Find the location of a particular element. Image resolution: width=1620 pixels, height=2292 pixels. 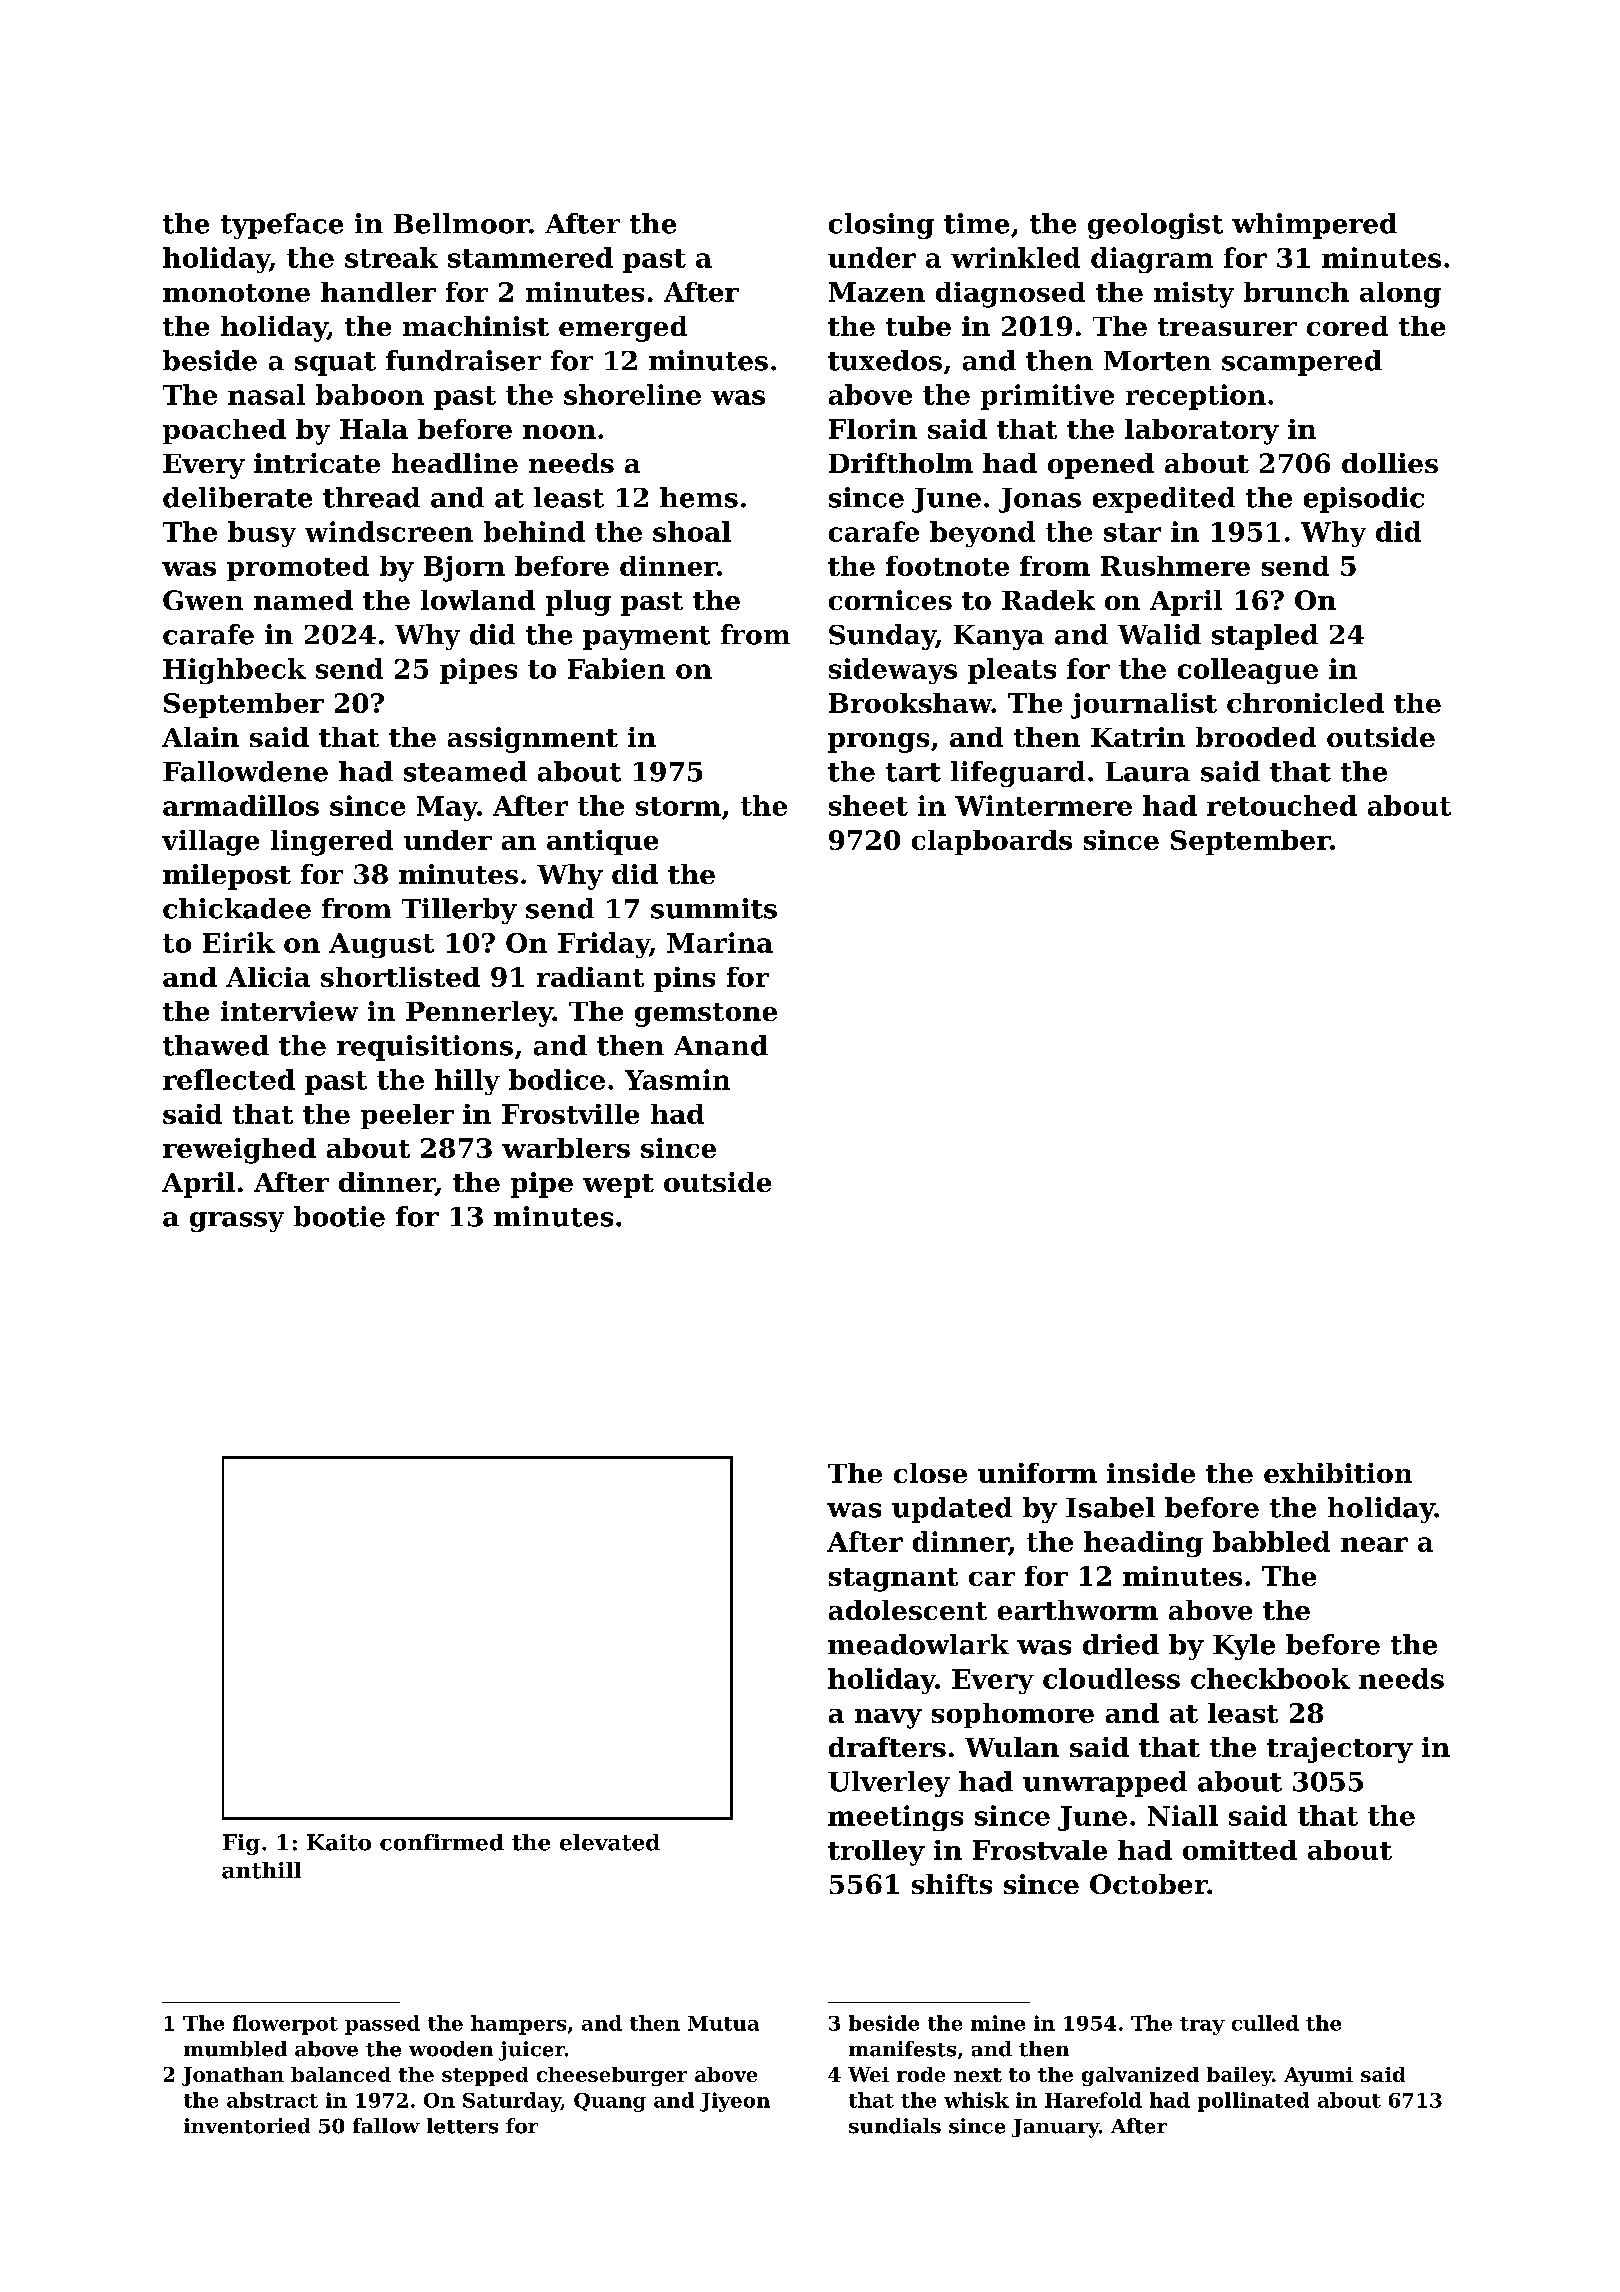

Harefold is located at coordinates (1093, 2100).
